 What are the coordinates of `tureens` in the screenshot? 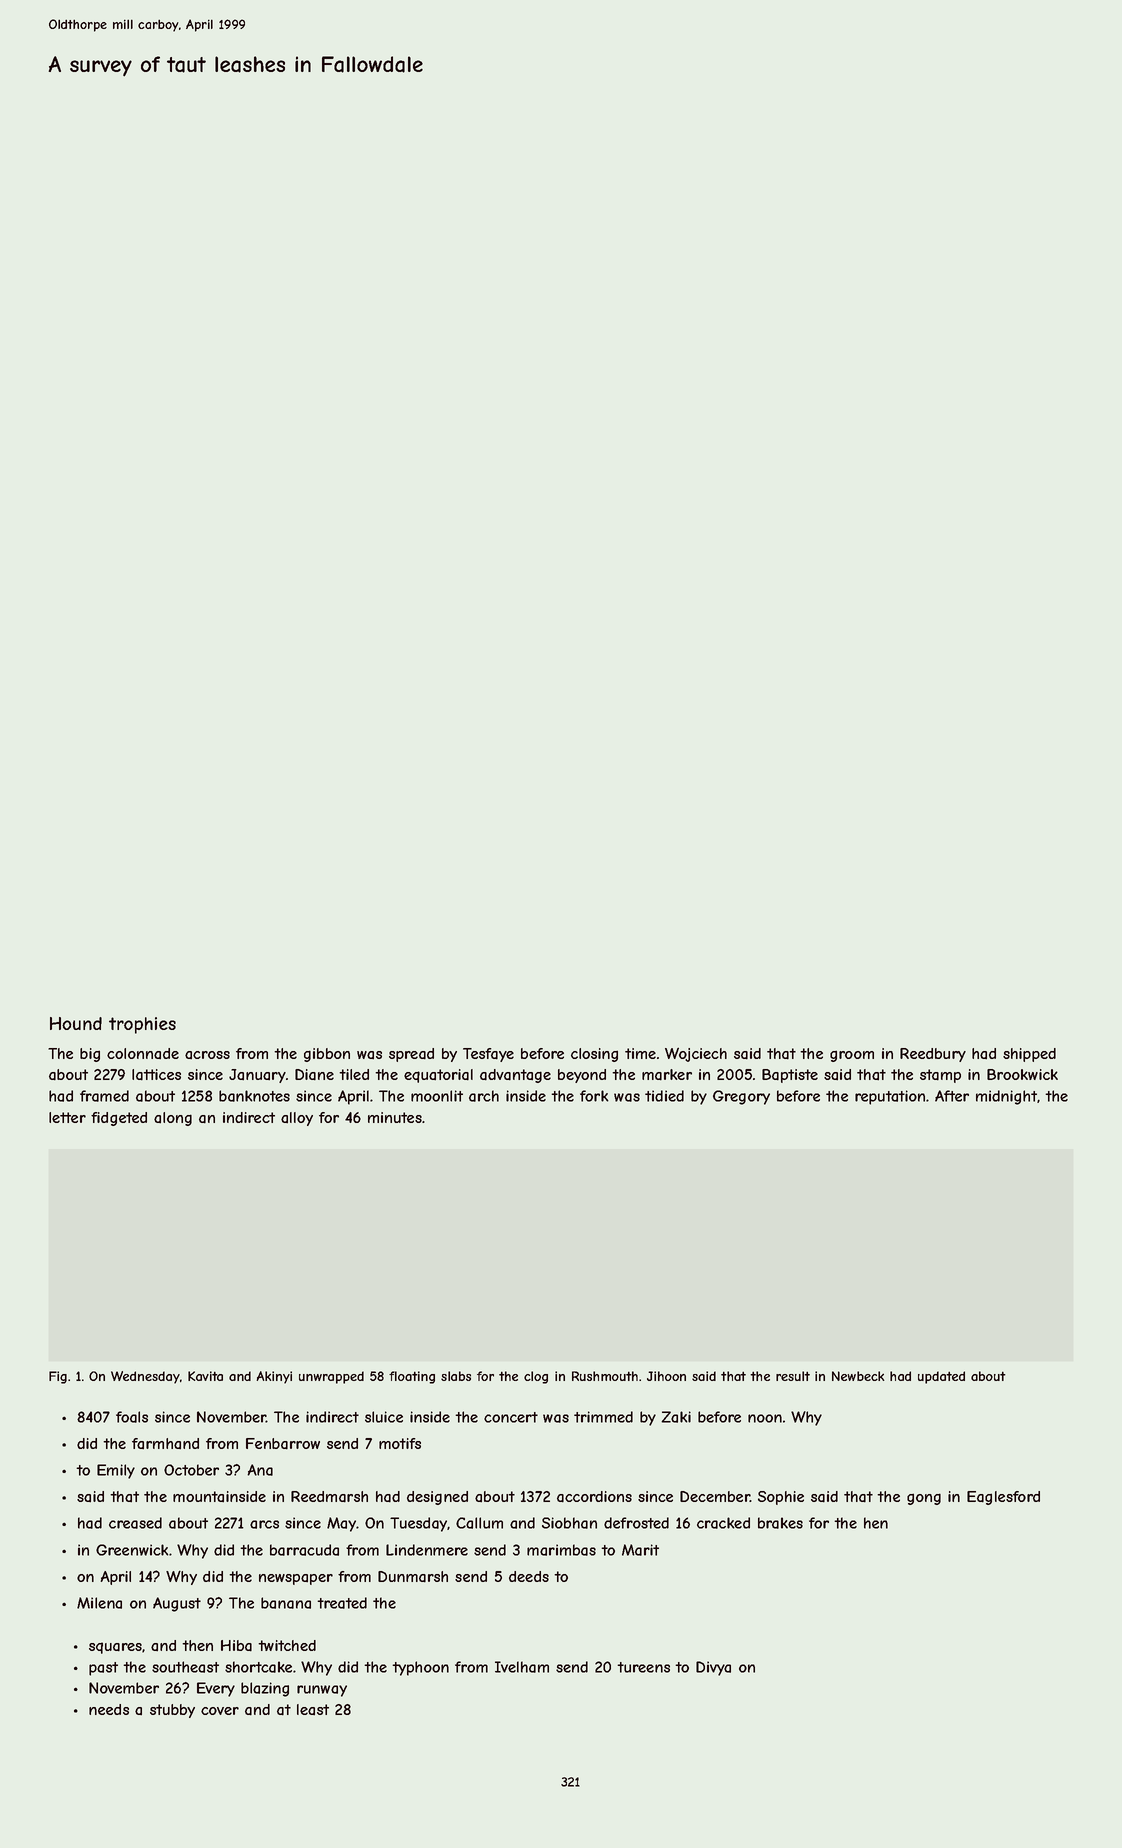 It's located at (643, 1667).
